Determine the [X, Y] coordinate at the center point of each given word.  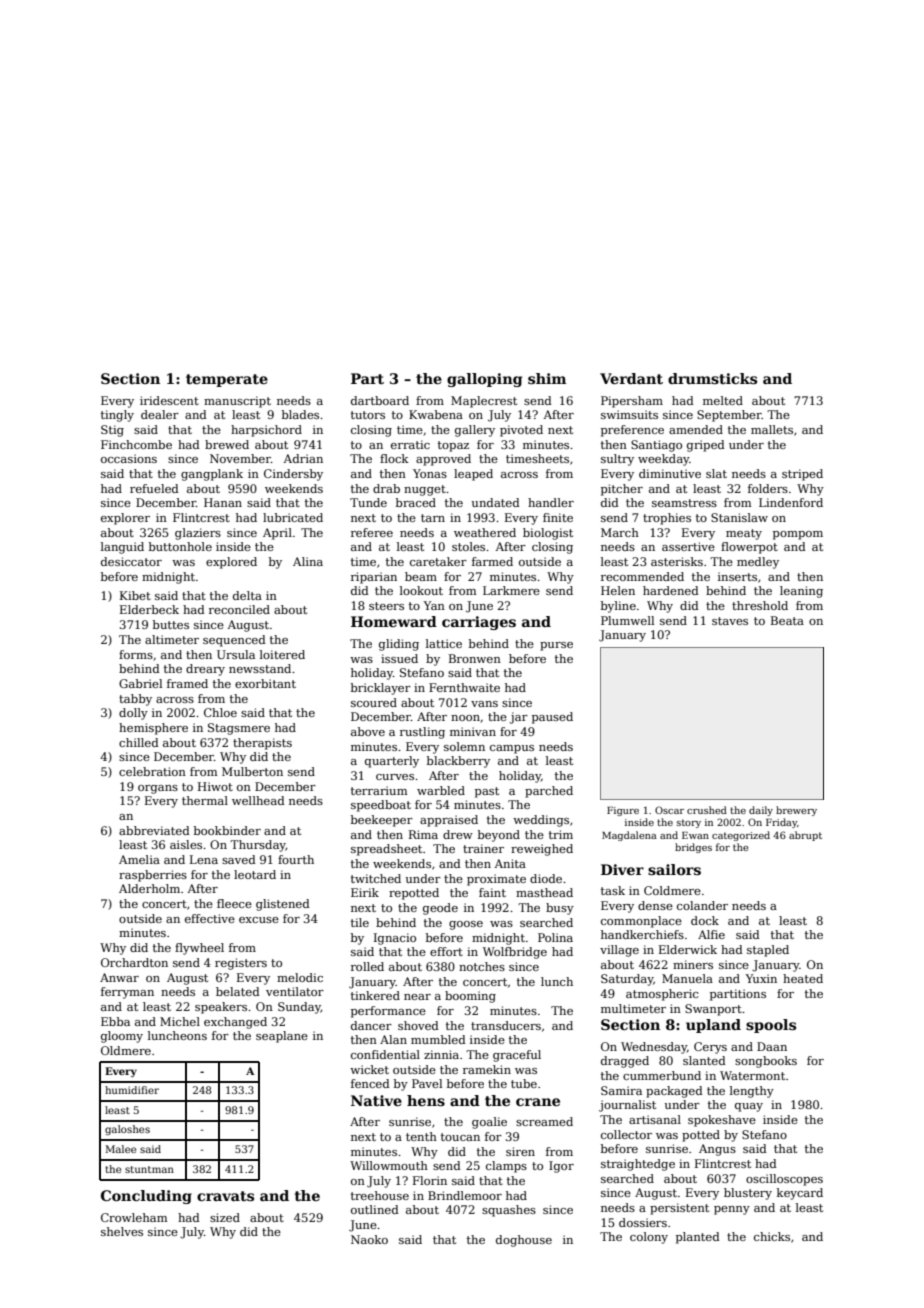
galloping [484, 380]
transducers [506, 1025]
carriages [479, 623]
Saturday [627, 980]
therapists [262, 744]
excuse [259, 920]
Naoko [369, 1239]
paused [552, 718]
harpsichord [266, 431]
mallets [772, 429]
